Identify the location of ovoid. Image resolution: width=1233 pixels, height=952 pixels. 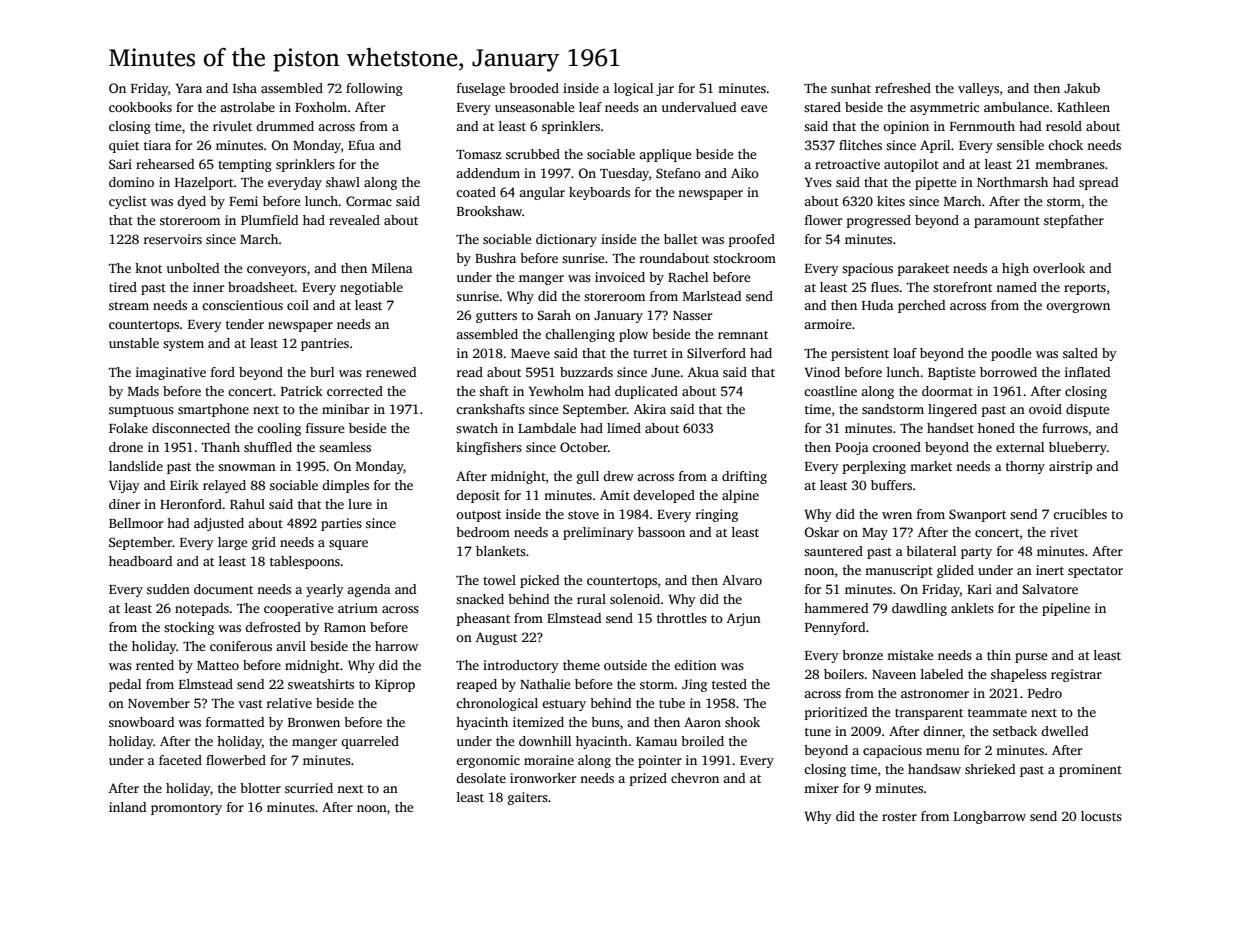
(1045, 409).
